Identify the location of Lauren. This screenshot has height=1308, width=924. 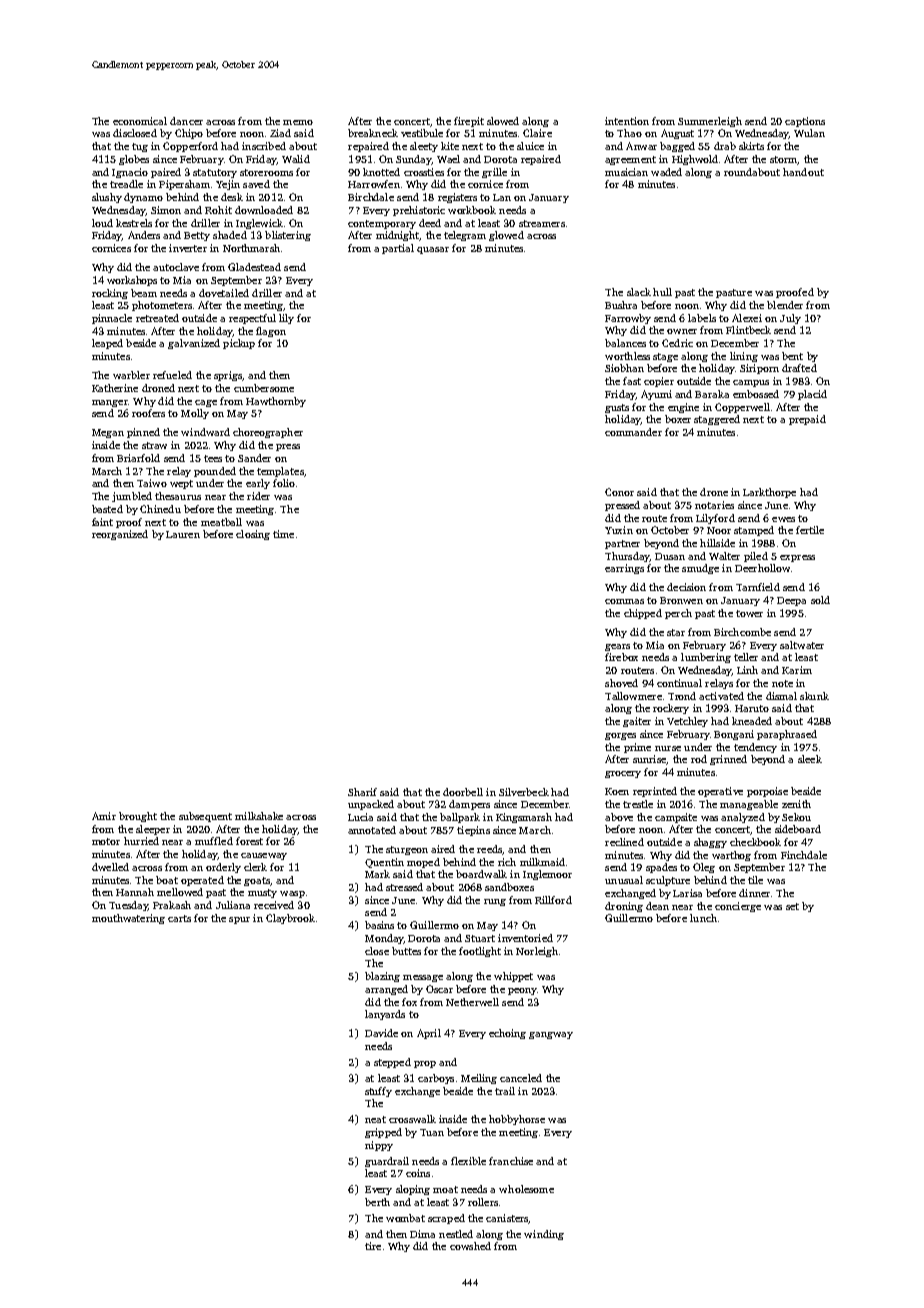
(183, 534).
